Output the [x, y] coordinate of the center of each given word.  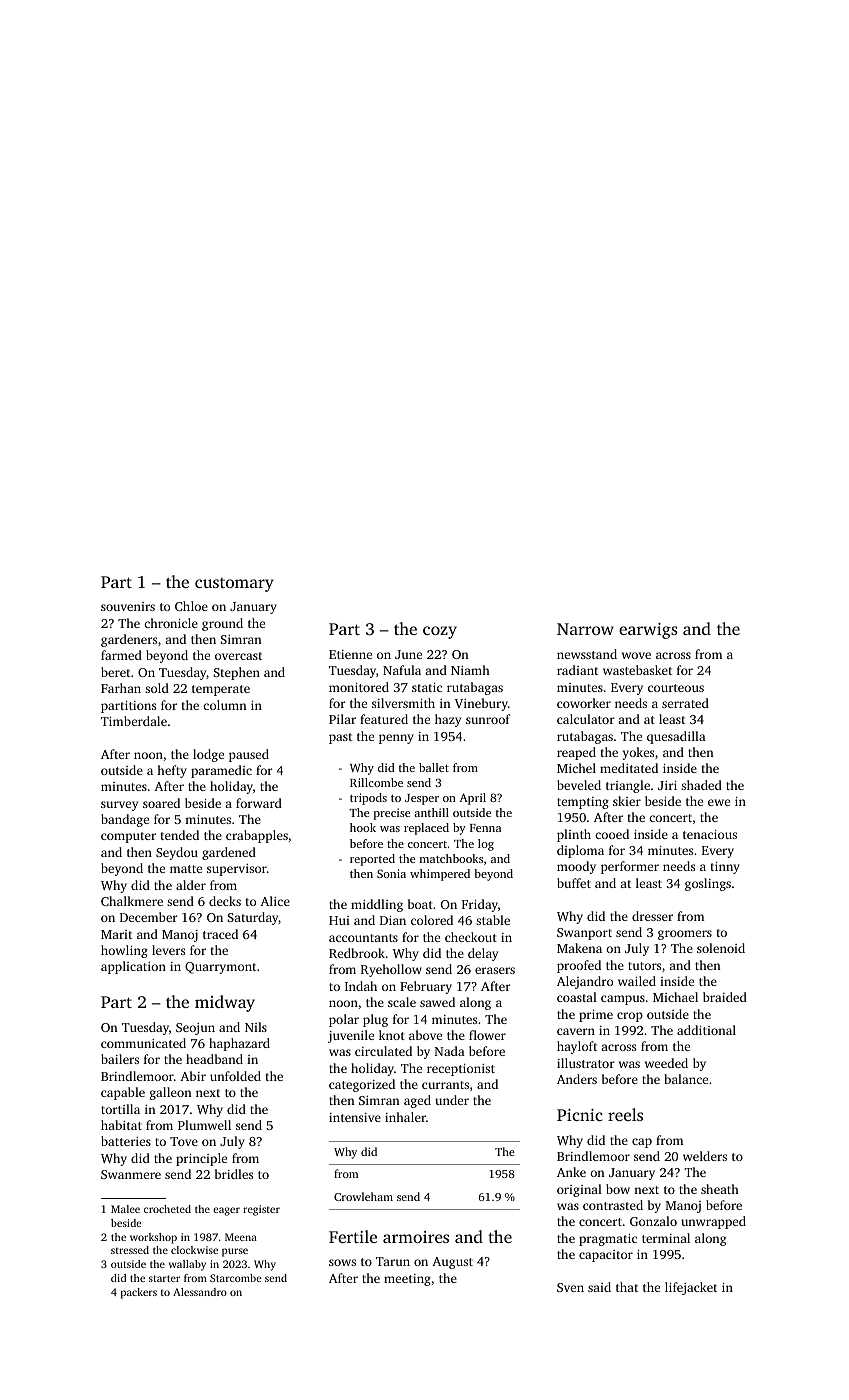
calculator [586, 719]
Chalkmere [132, 901]
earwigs [648, 631]
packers [139, 1293]
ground [222, 624]
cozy [440, 632]
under [452, 1100]
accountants [363, 938]
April [473, 799]
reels [625, 1114]
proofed [579, 966]
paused [249, 755]
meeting [407, 1280]
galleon [170, 1093]
